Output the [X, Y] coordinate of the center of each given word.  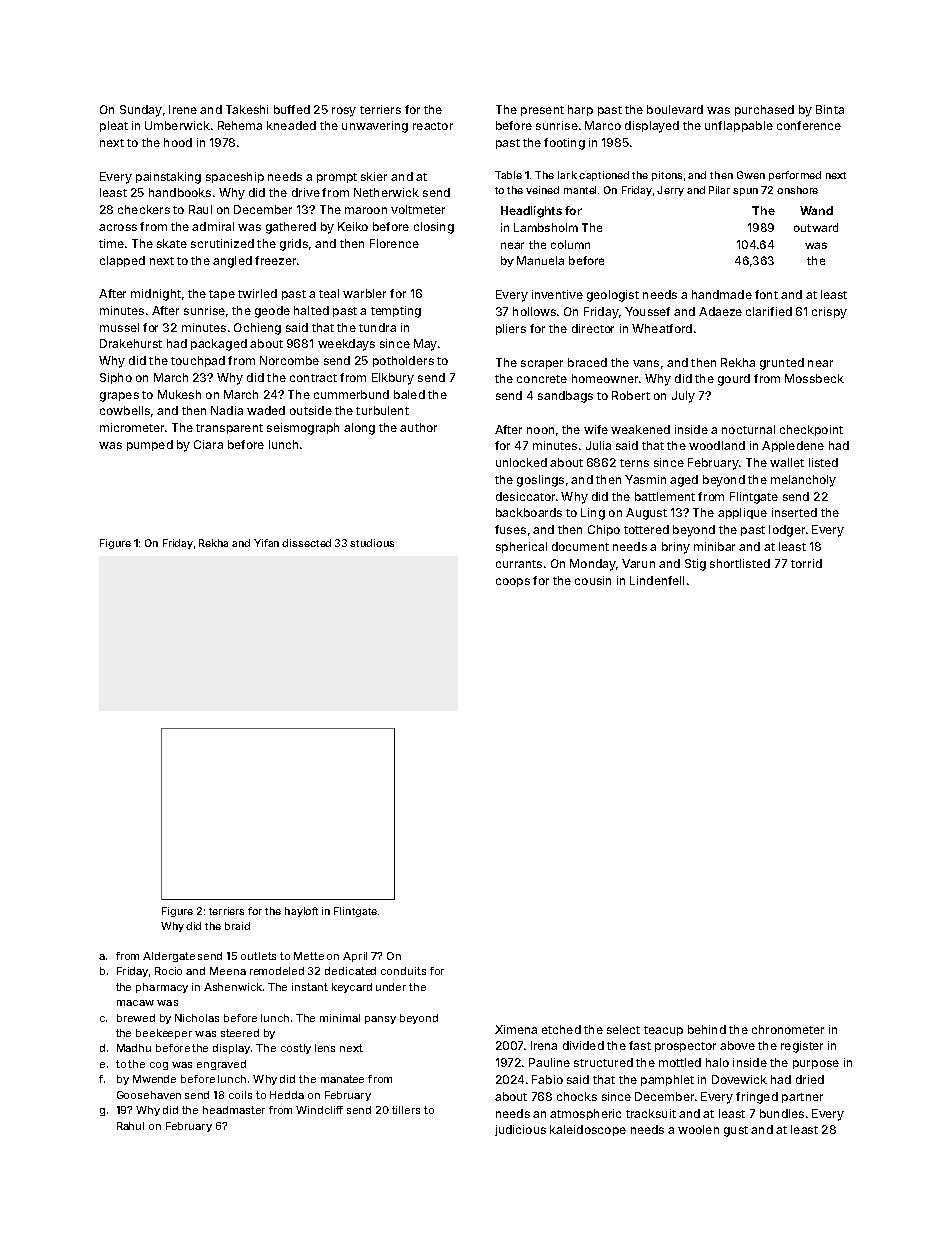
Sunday [141, 111]
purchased [764, 110]
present [542, 111]
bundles [782, 1113]
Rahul [130, 1126]
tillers [406, 1110]
